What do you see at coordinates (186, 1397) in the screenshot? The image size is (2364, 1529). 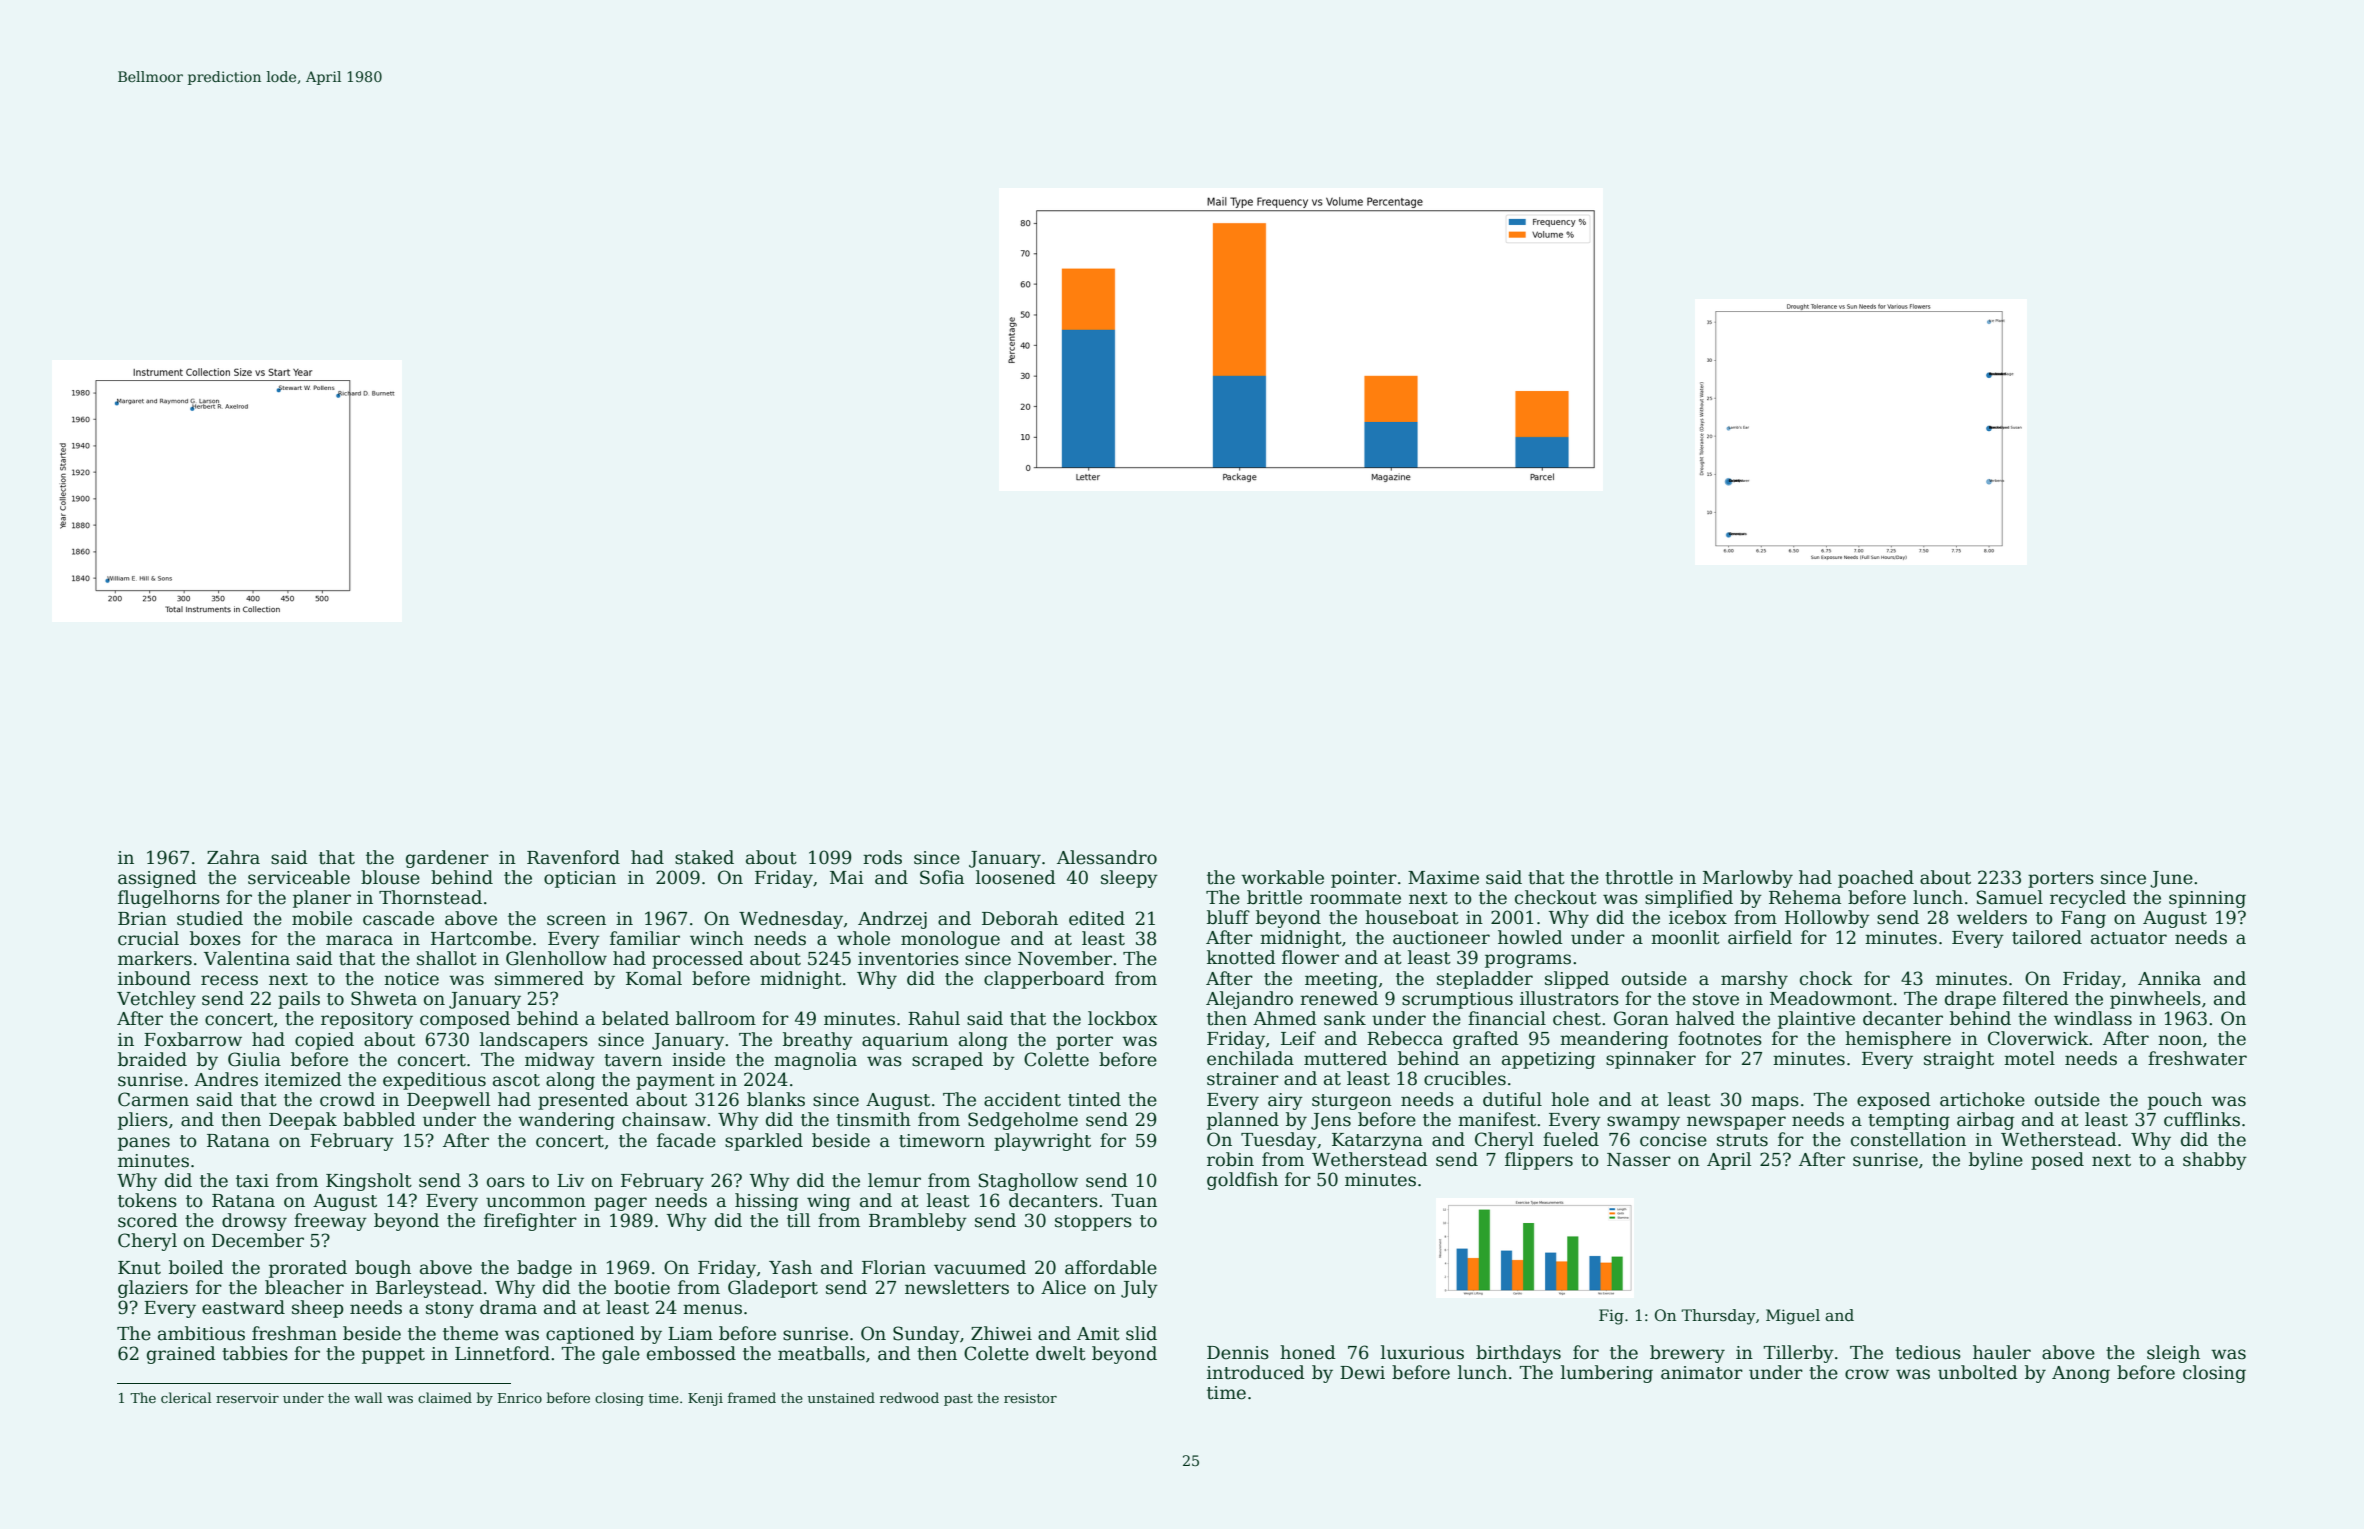 I see `clerical` at bounding box center [186, 1397].
